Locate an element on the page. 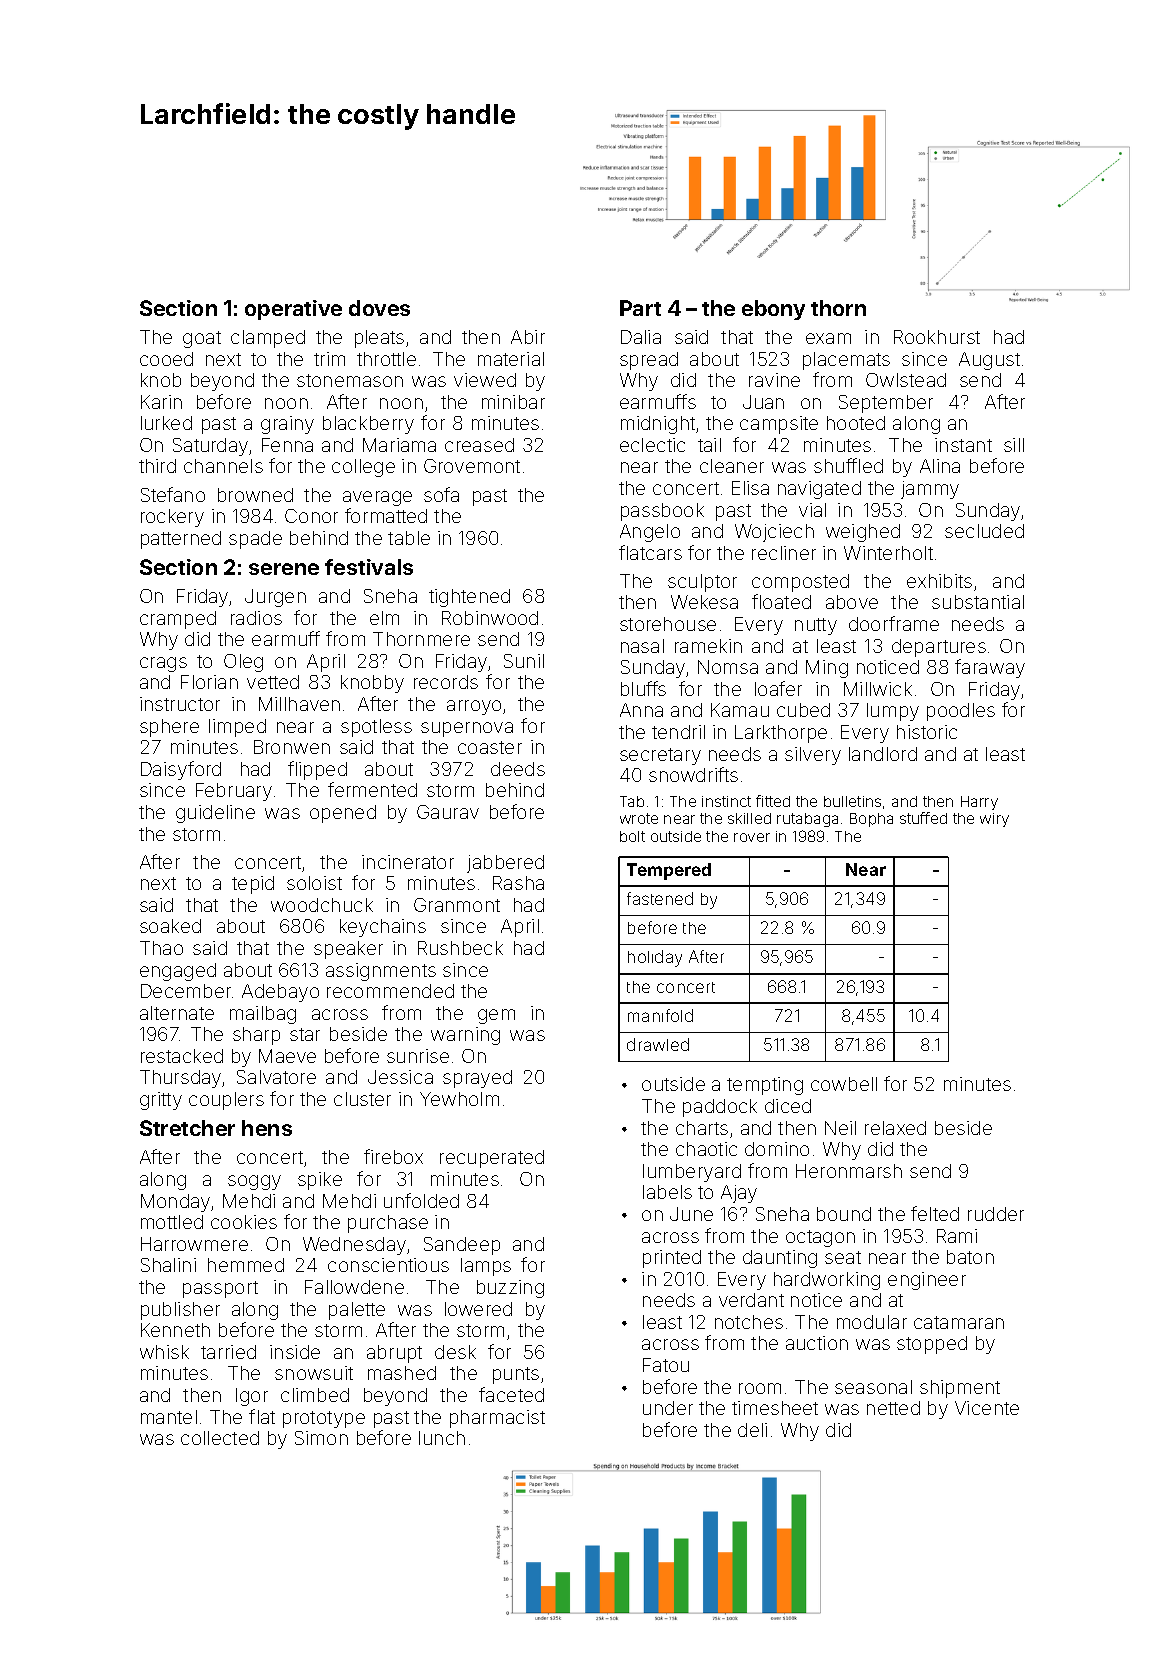 The height and width of the document is (1654, 1165). cowbell is located at coordinates (844, 1084).
